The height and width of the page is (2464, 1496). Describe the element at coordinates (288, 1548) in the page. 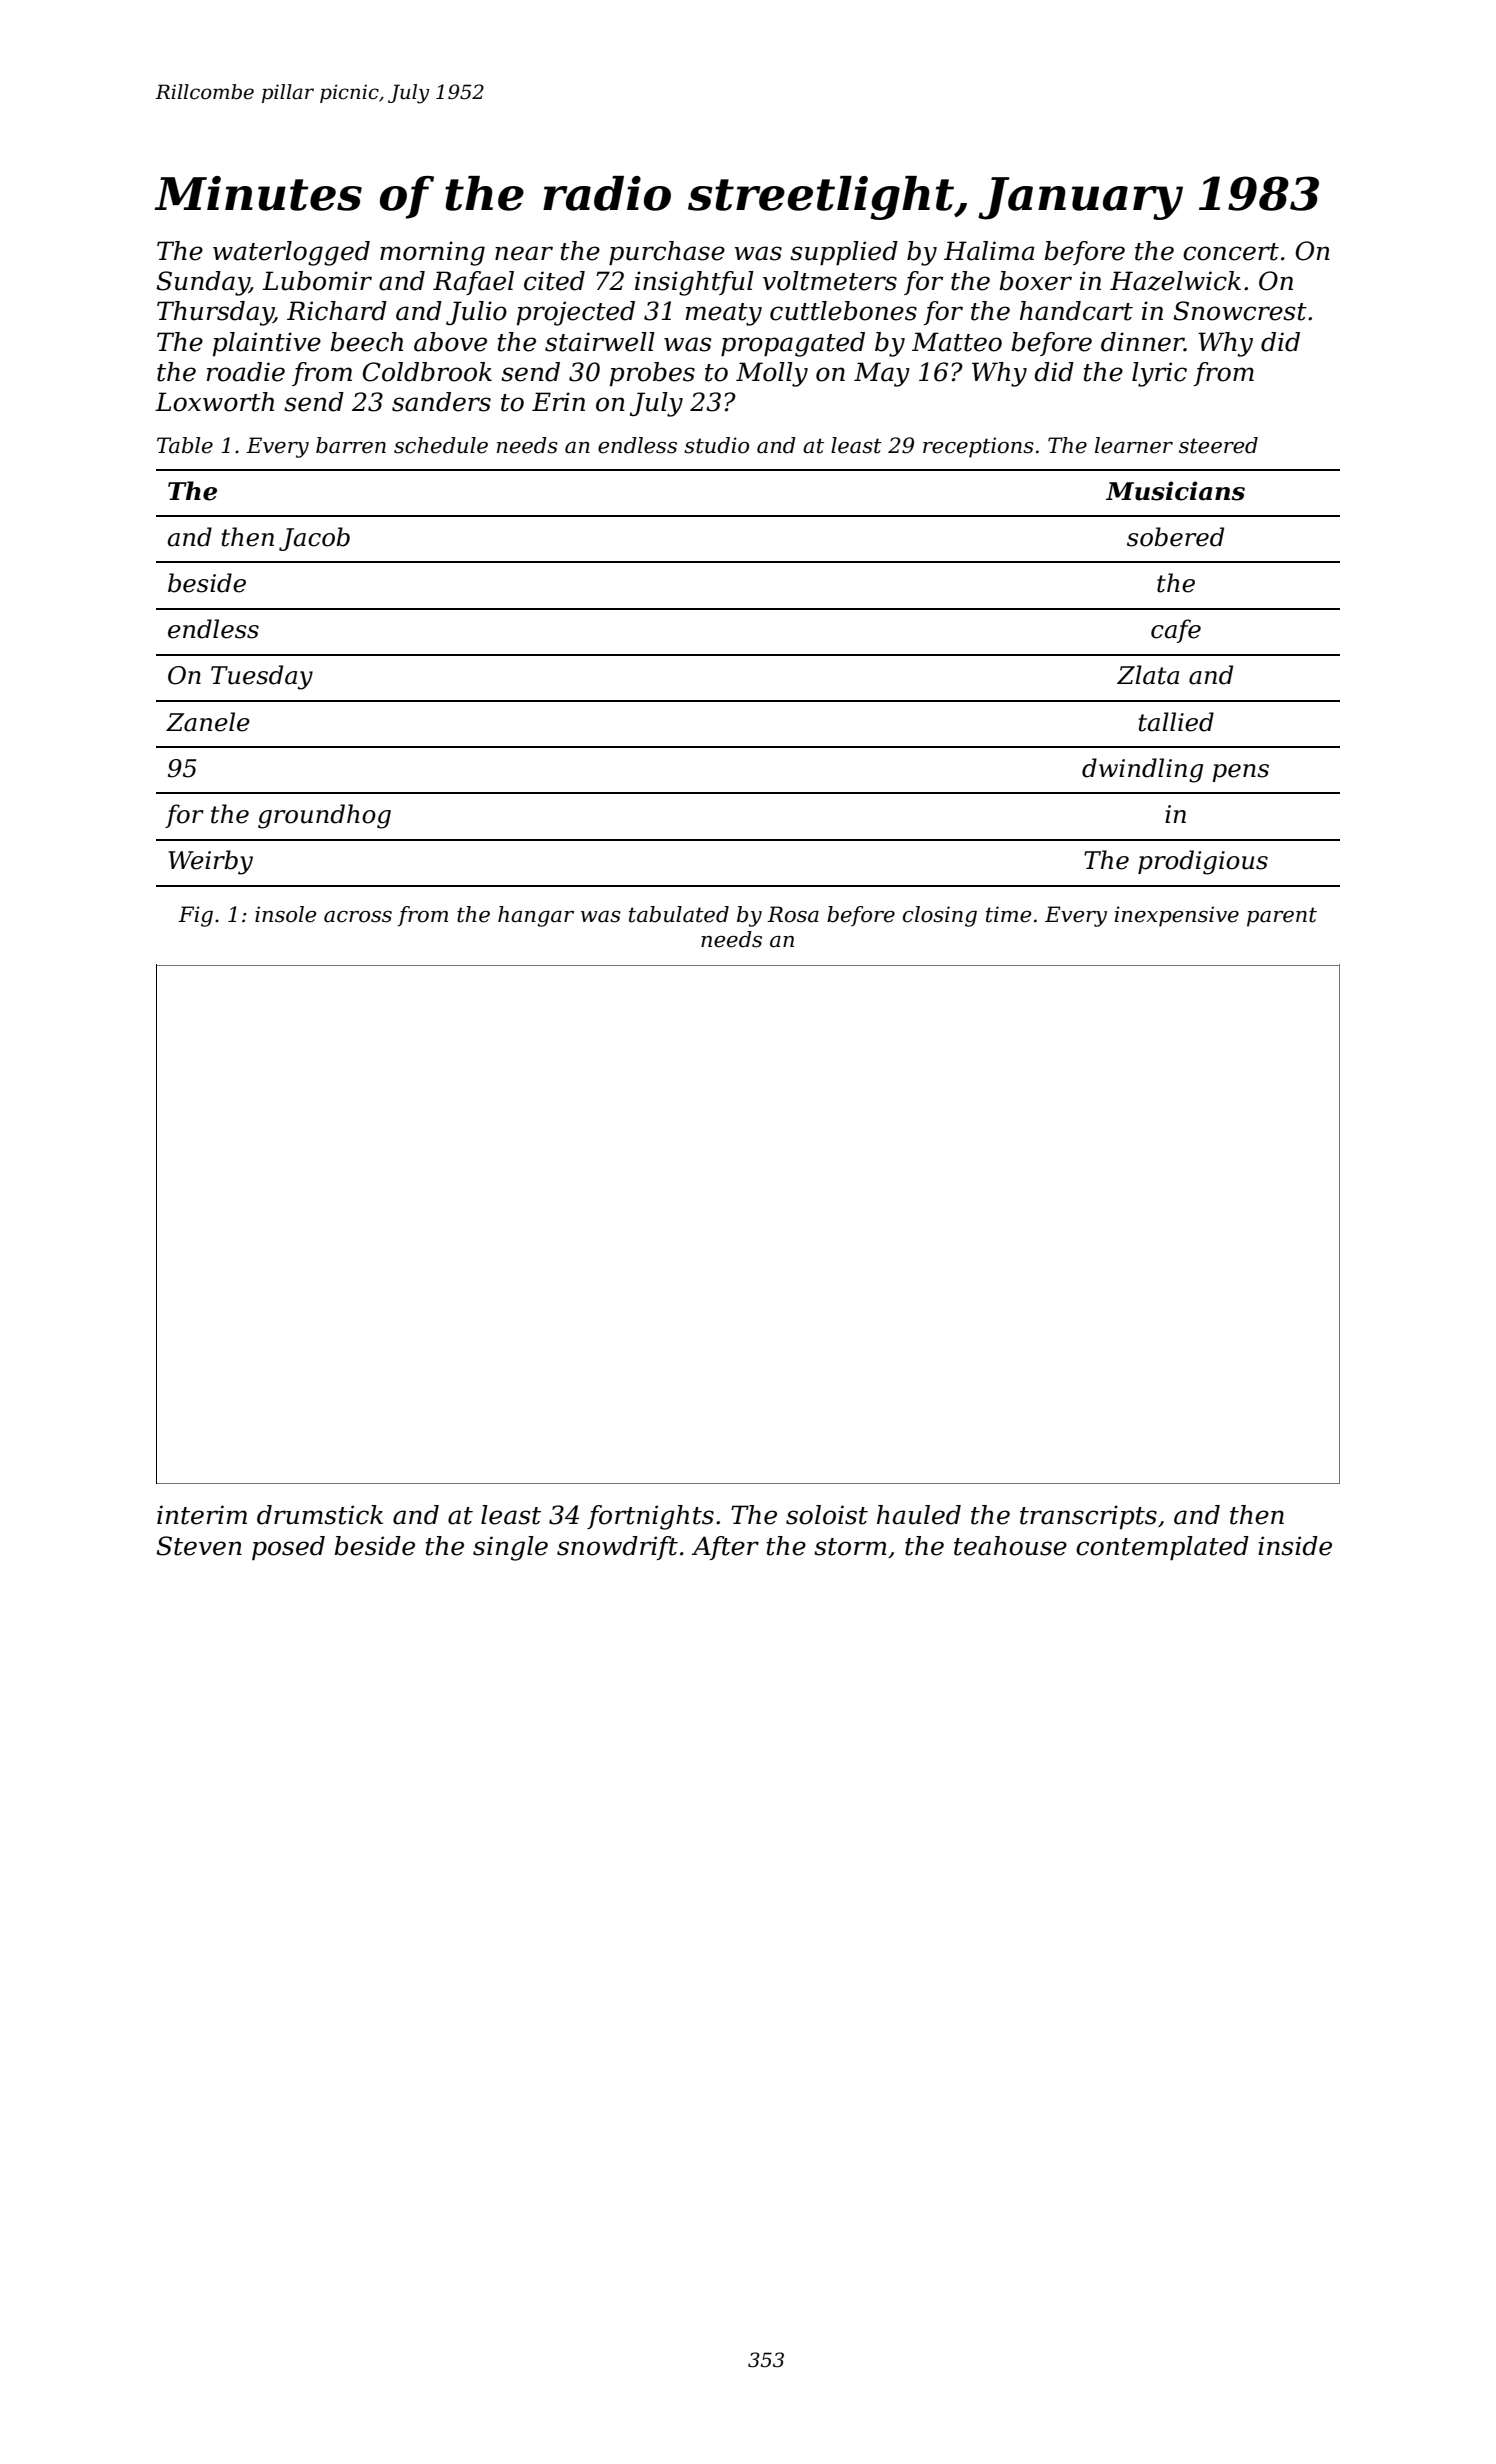

I see `posed` at that location.
